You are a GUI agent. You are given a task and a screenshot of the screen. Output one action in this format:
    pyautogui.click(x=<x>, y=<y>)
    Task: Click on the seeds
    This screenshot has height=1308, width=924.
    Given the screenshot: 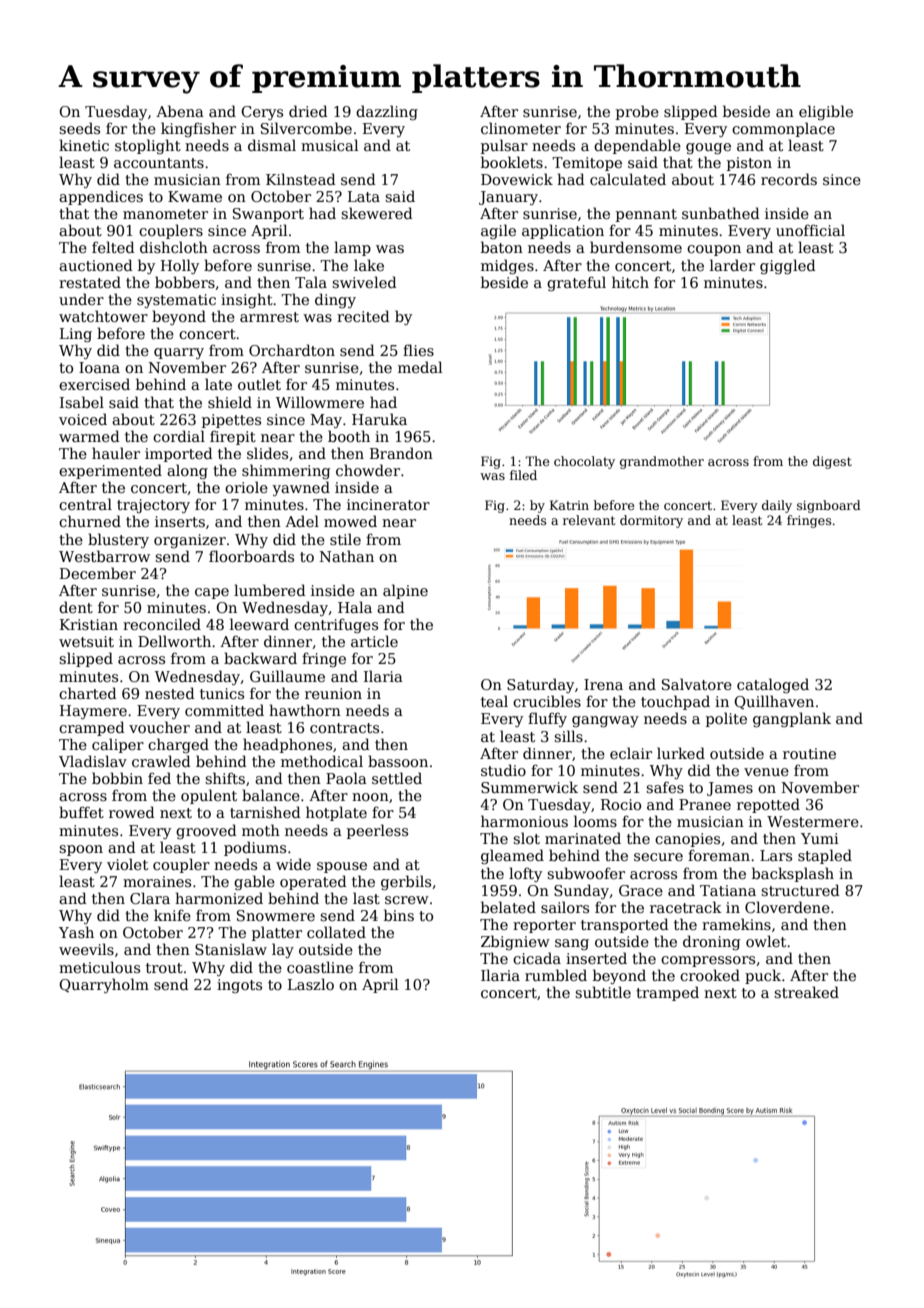 What is the action you would take?
    pyautogui.click(x=79, y=128)
